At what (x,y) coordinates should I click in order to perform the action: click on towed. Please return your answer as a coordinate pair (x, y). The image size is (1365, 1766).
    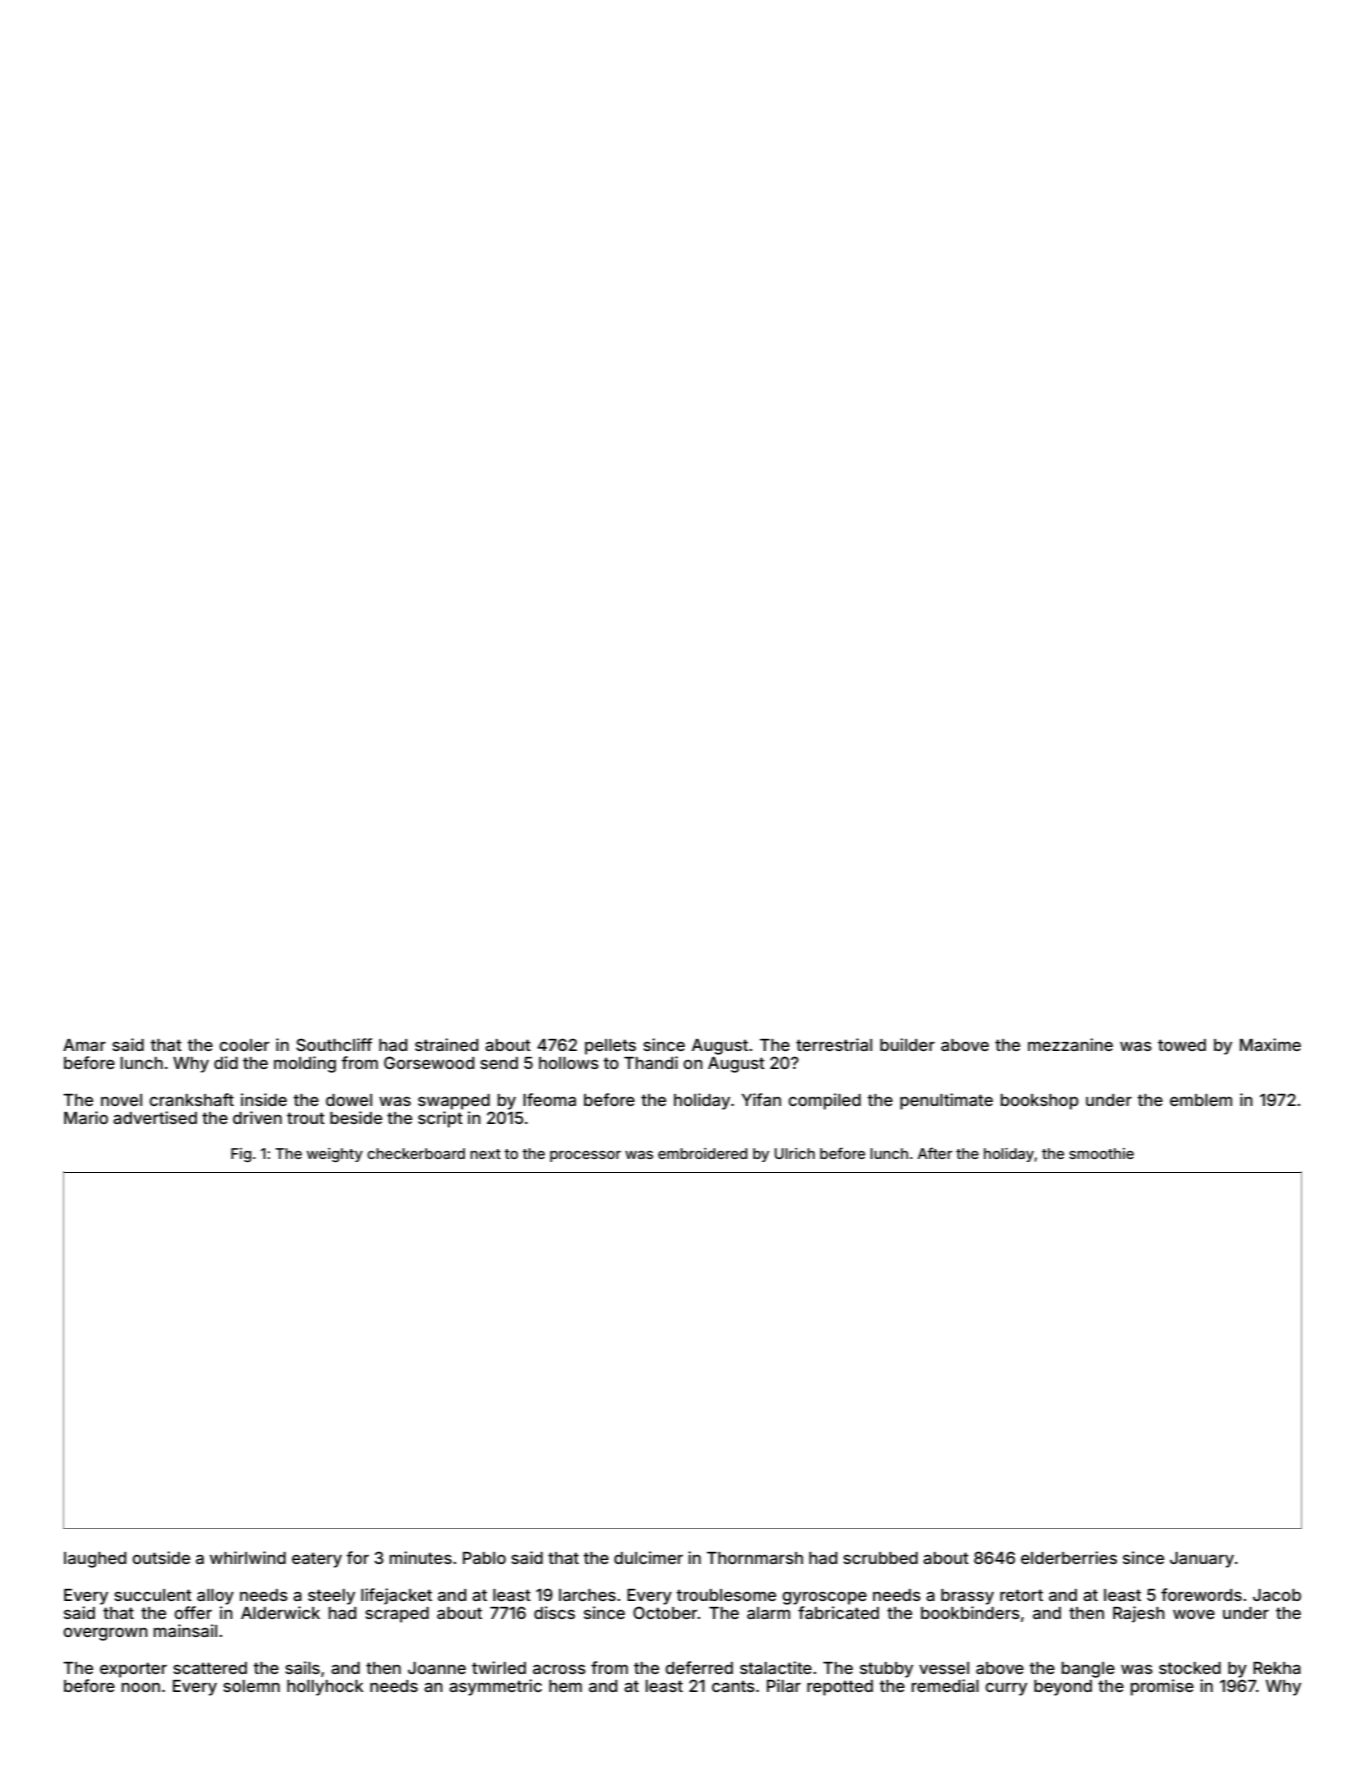
    Looking at the image, I should click on (1182, 1045).
